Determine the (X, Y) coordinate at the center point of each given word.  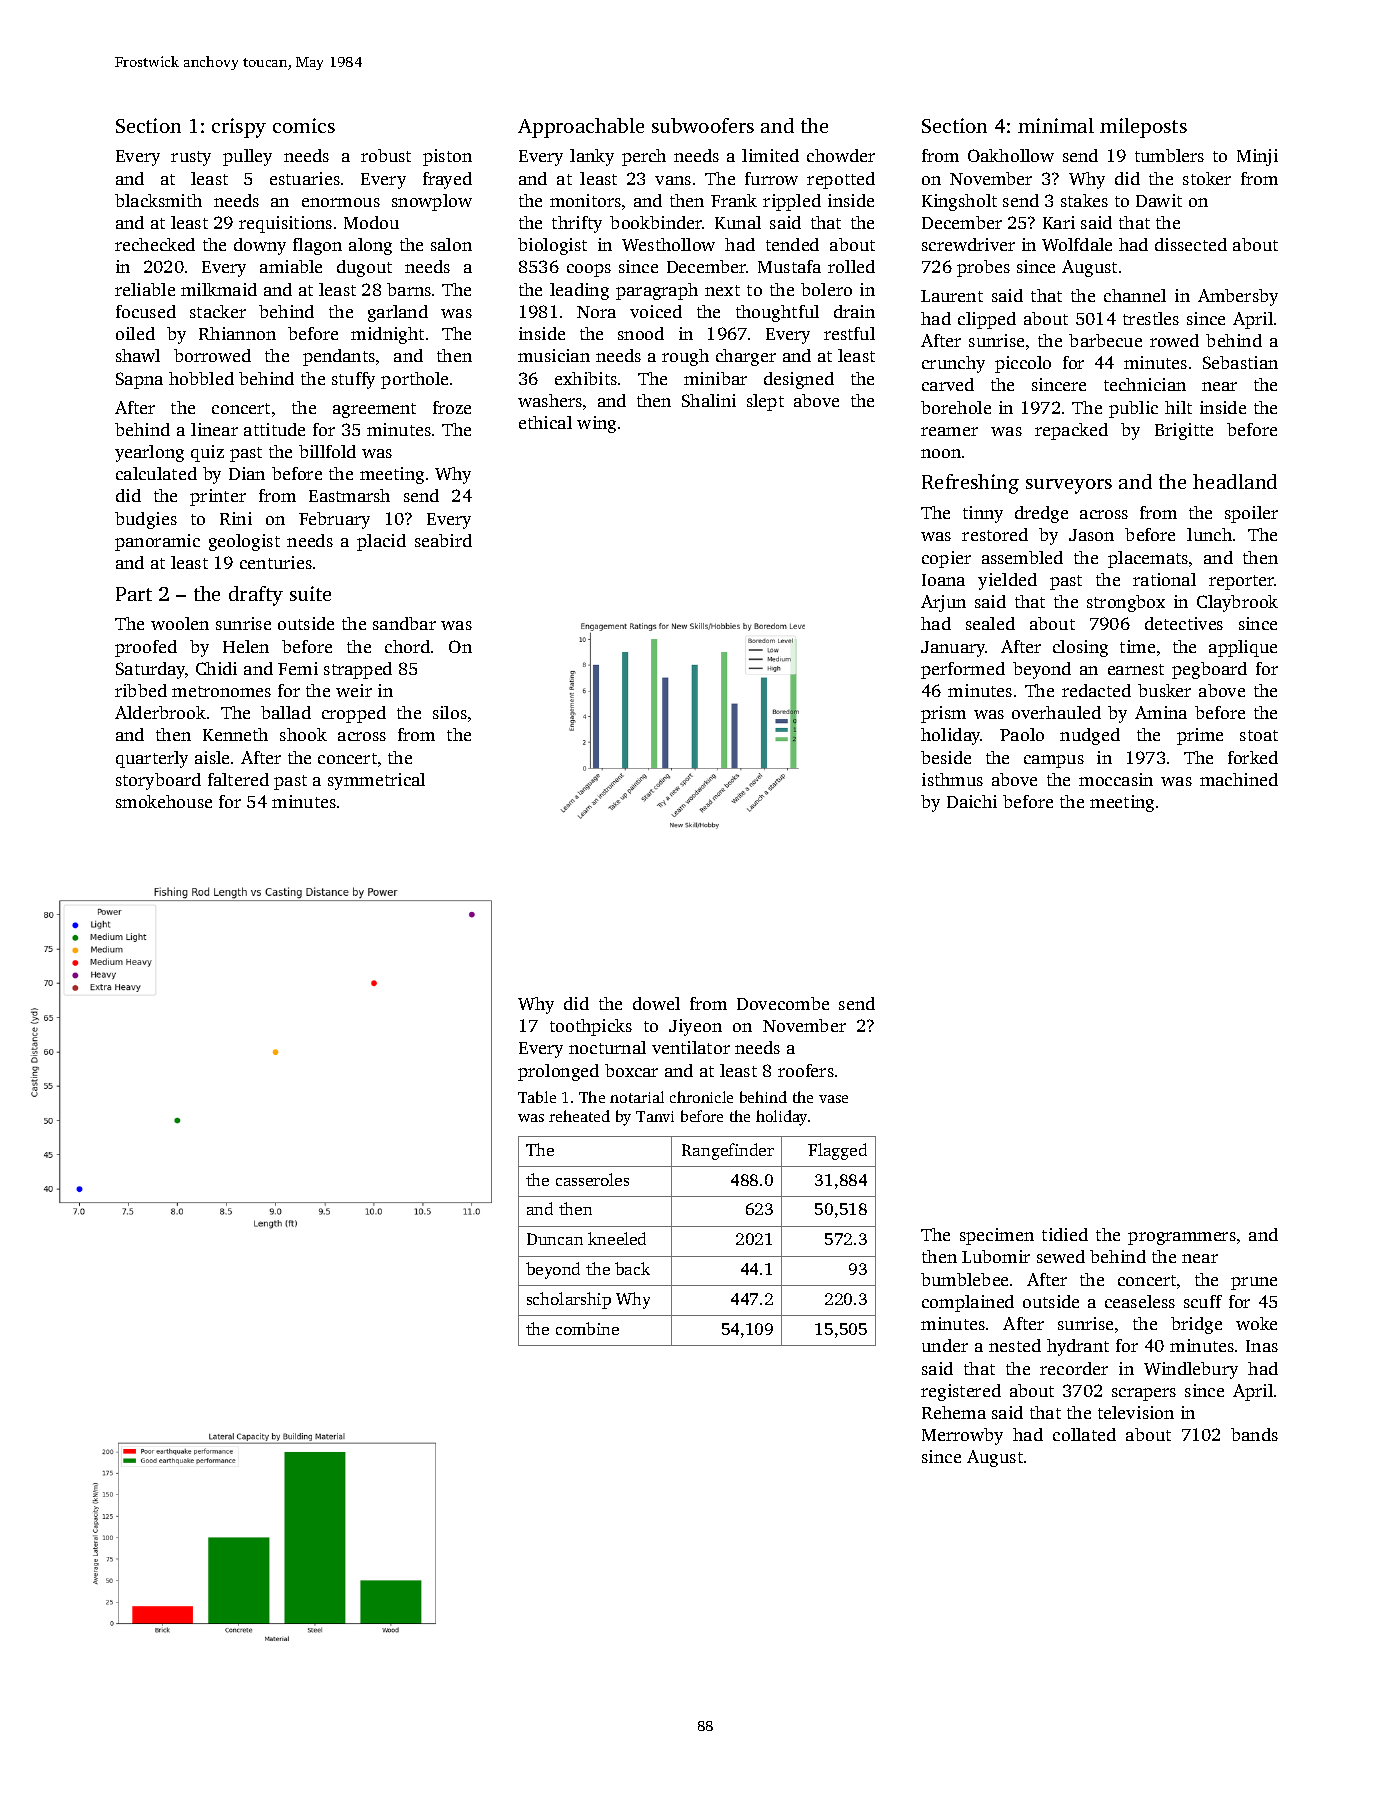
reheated (579, 1116)
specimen (997, 1236)
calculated (156, 473)
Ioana (943, 580)
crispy (239, 128)
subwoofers (703, 125)
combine (587, 1328)
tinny (983, 514)
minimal (1056, 125)
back (632, 1268)
